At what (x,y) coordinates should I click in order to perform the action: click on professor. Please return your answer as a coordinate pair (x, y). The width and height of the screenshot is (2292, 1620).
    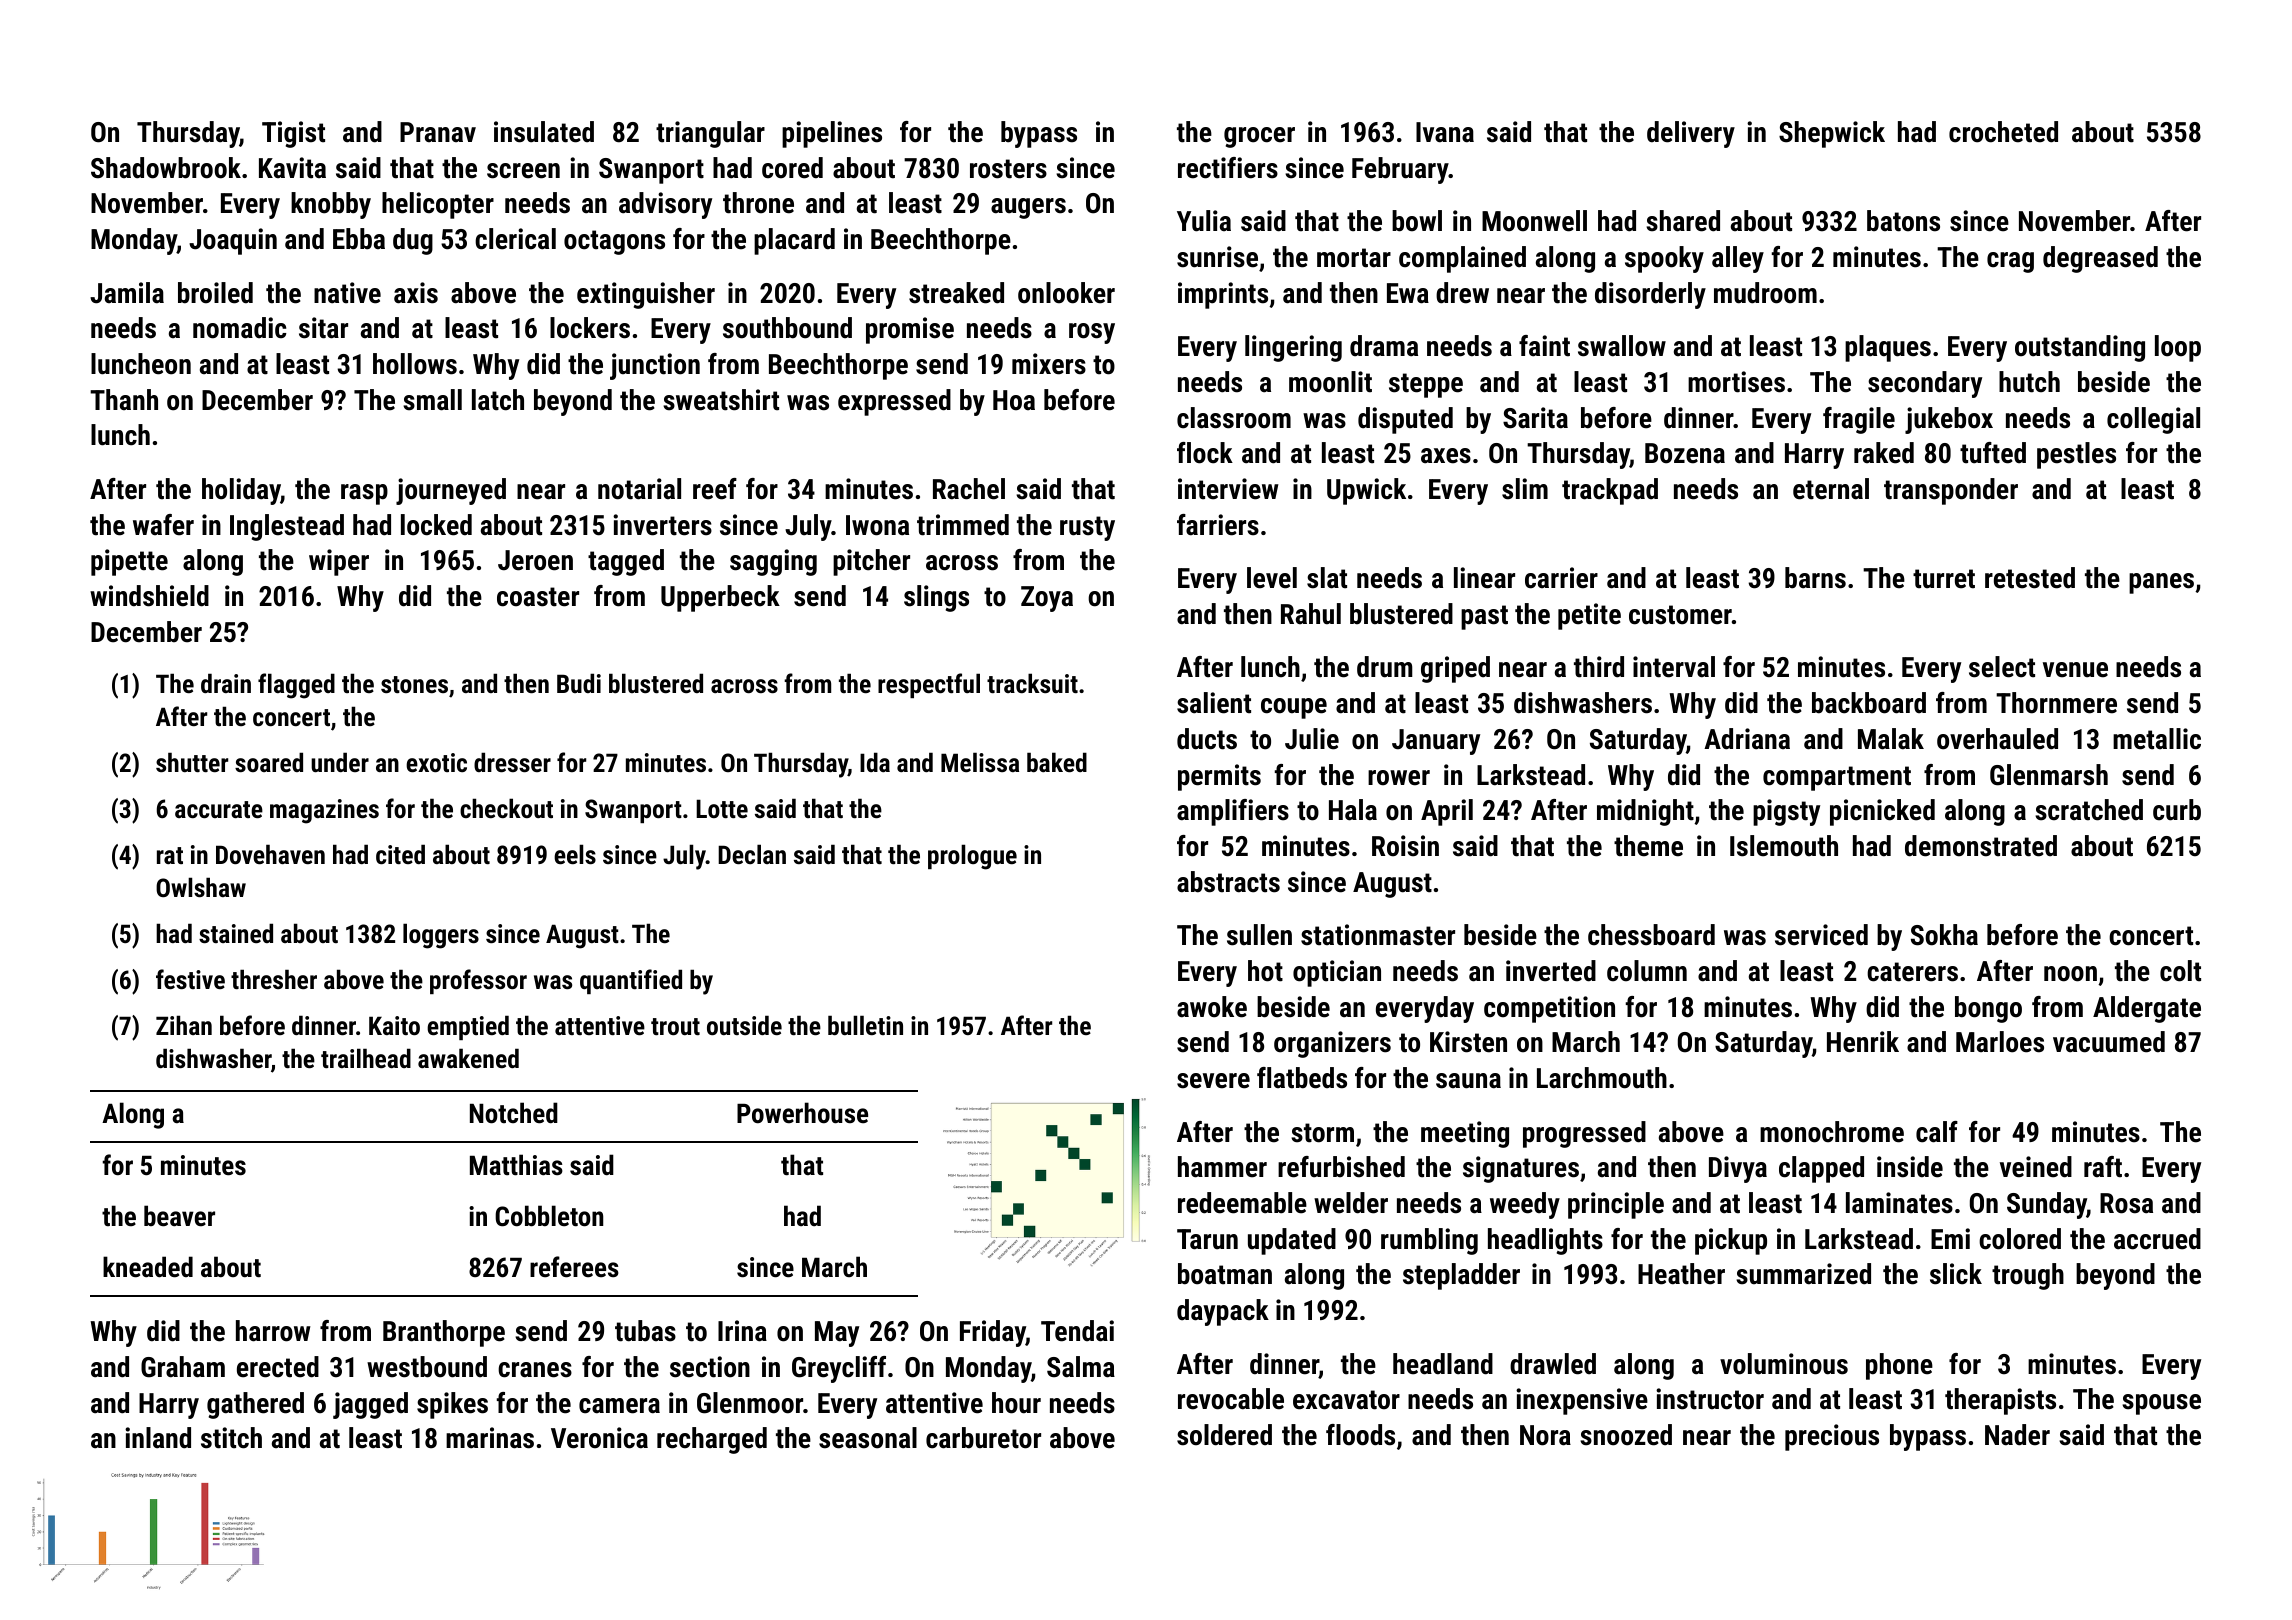
    Looking at the image, I should click on (478, 981).
